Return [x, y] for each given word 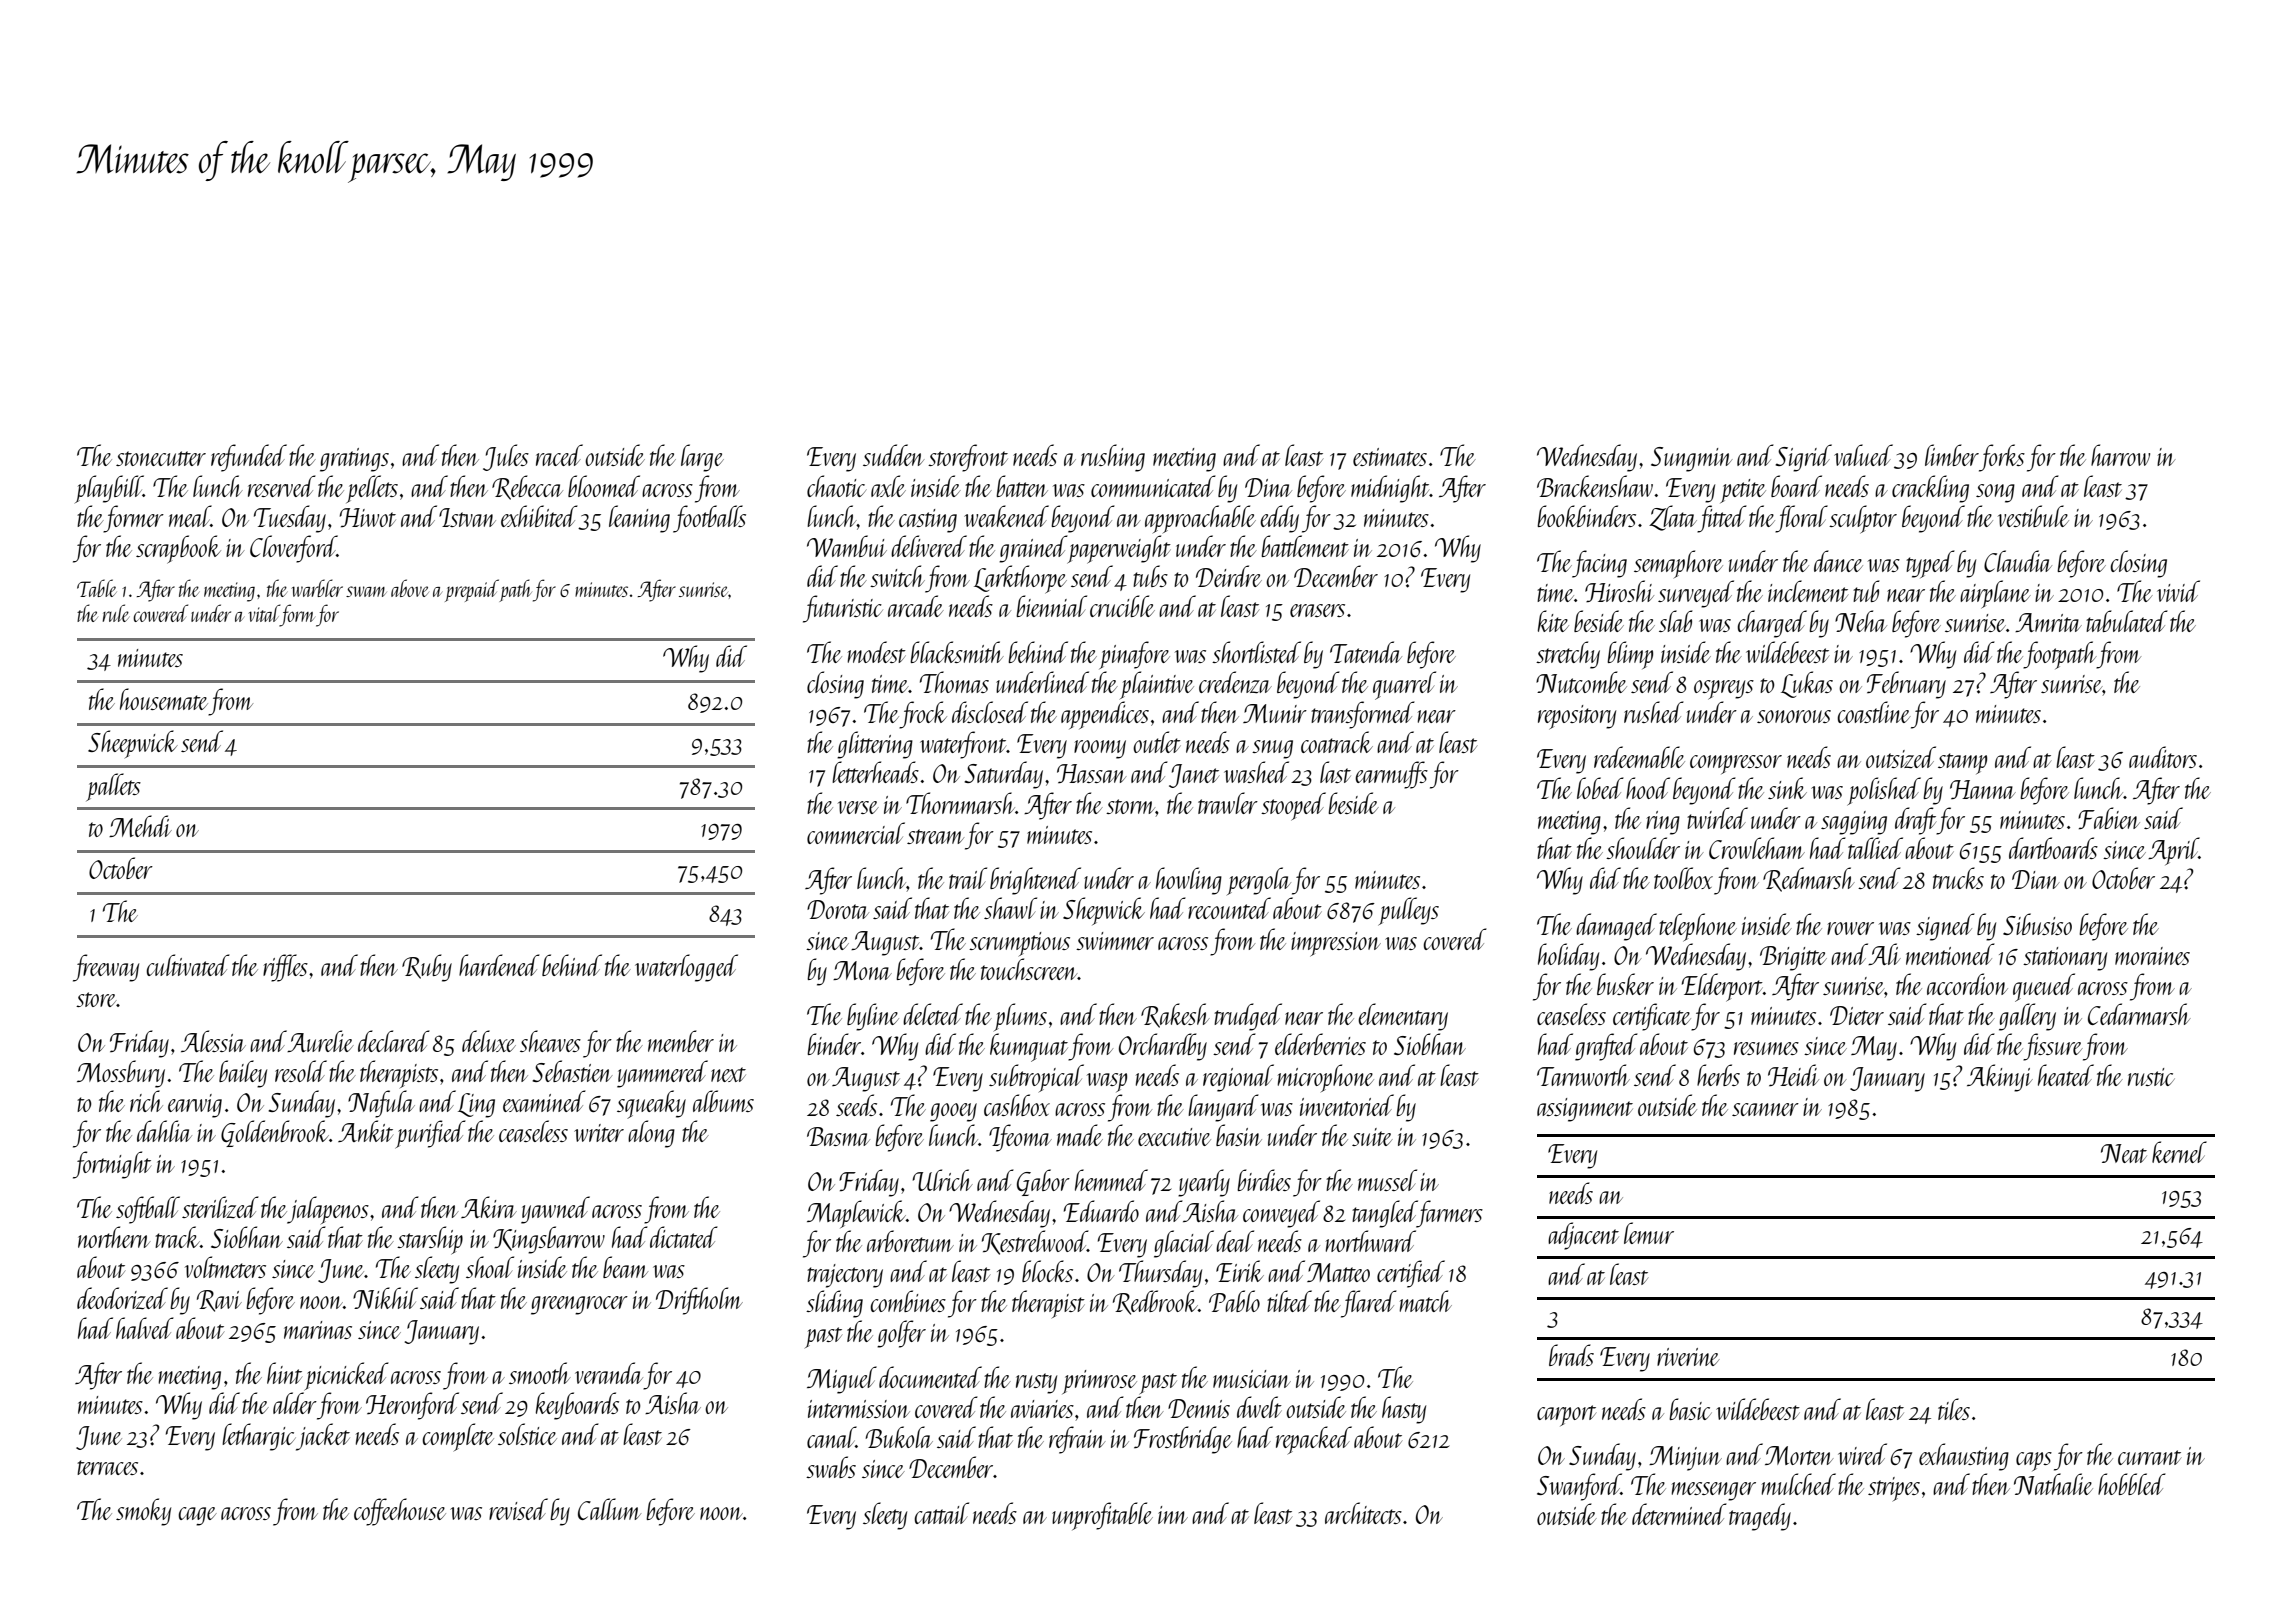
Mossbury [121, 1074]
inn [1173, 1515]
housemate [164, 699]
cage [197, 1516]
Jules [506, 457]
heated [2066, 1075]
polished [1884, 791]
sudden [893, 455]
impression [1336, 944]
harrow [2120, 455]
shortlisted [1256, 652]
